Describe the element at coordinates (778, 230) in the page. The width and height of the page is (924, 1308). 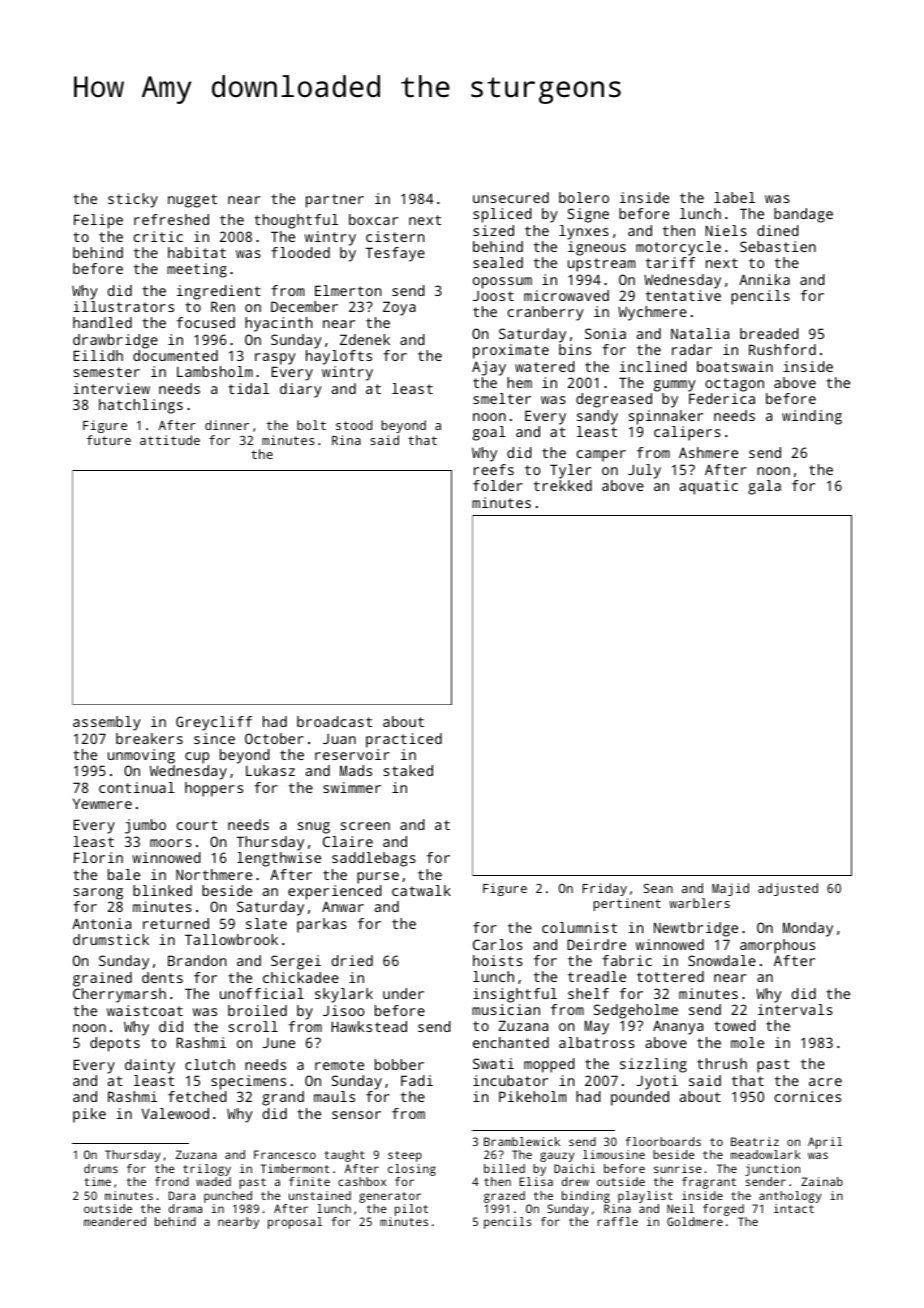
I see `dined` at that location.
